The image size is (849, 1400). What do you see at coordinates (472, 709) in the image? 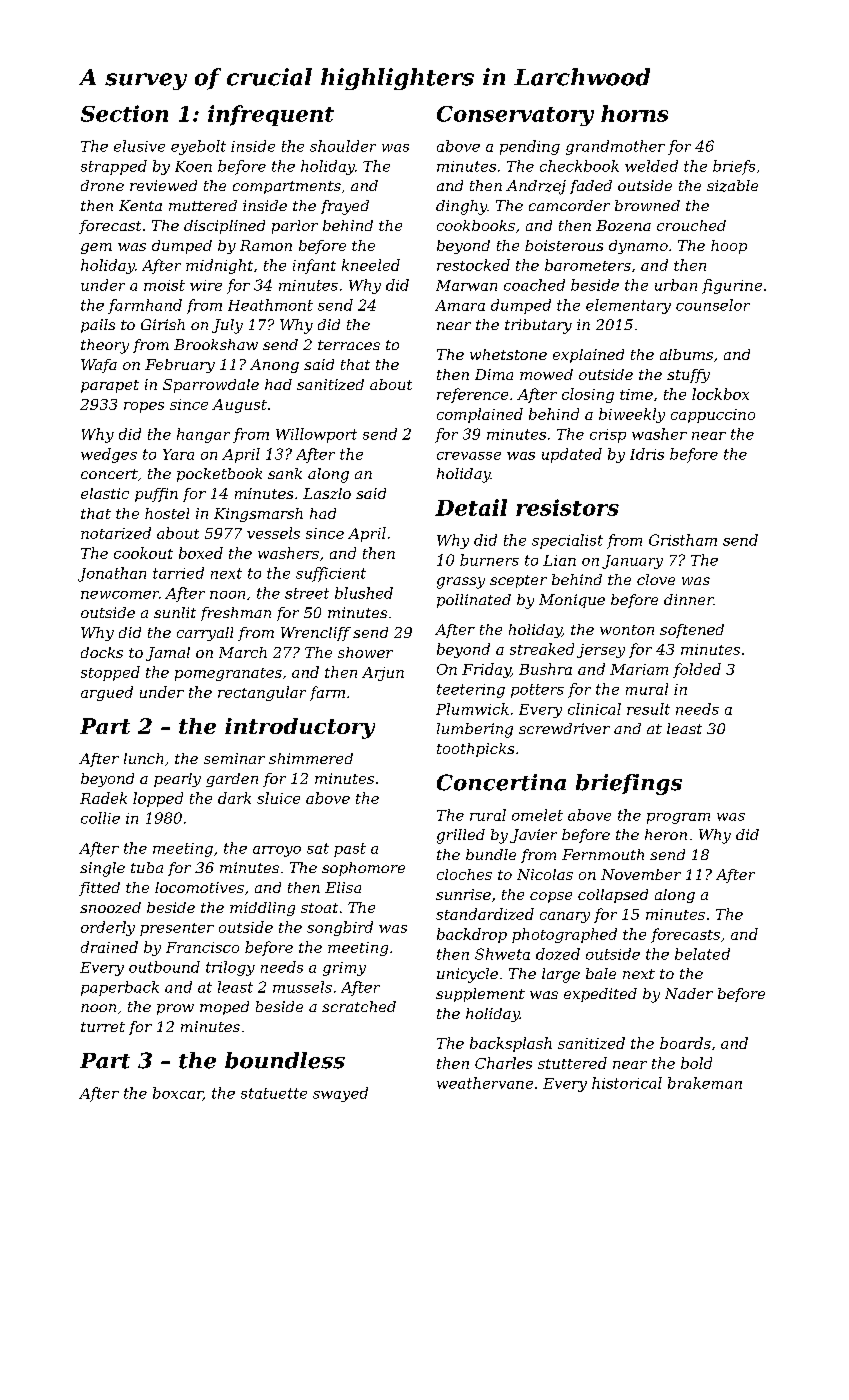
I see `Plumwick` at bounding box center [472, 709].
